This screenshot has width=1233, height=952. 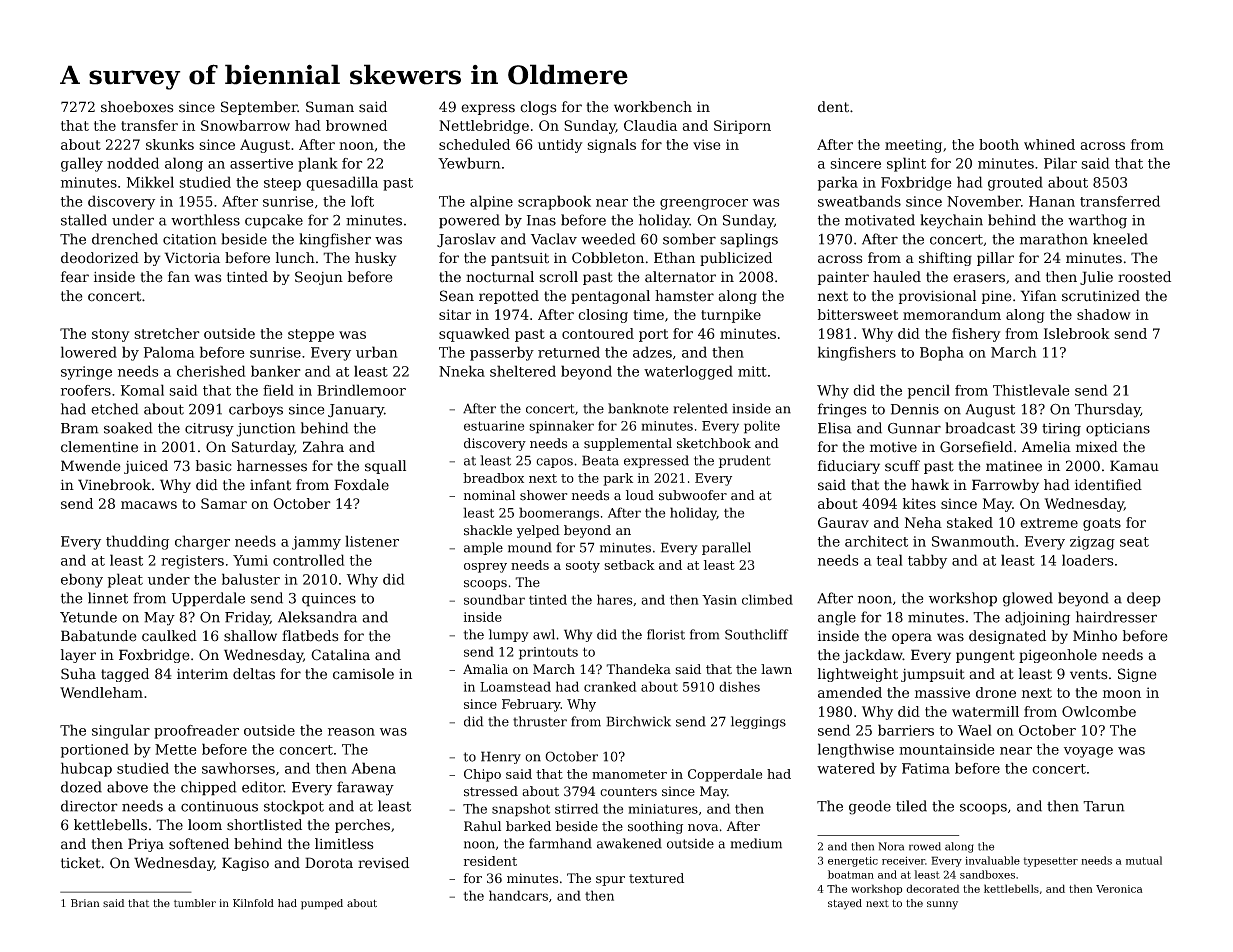 I want to click on Yifan, so click(x=1038, y=296).
